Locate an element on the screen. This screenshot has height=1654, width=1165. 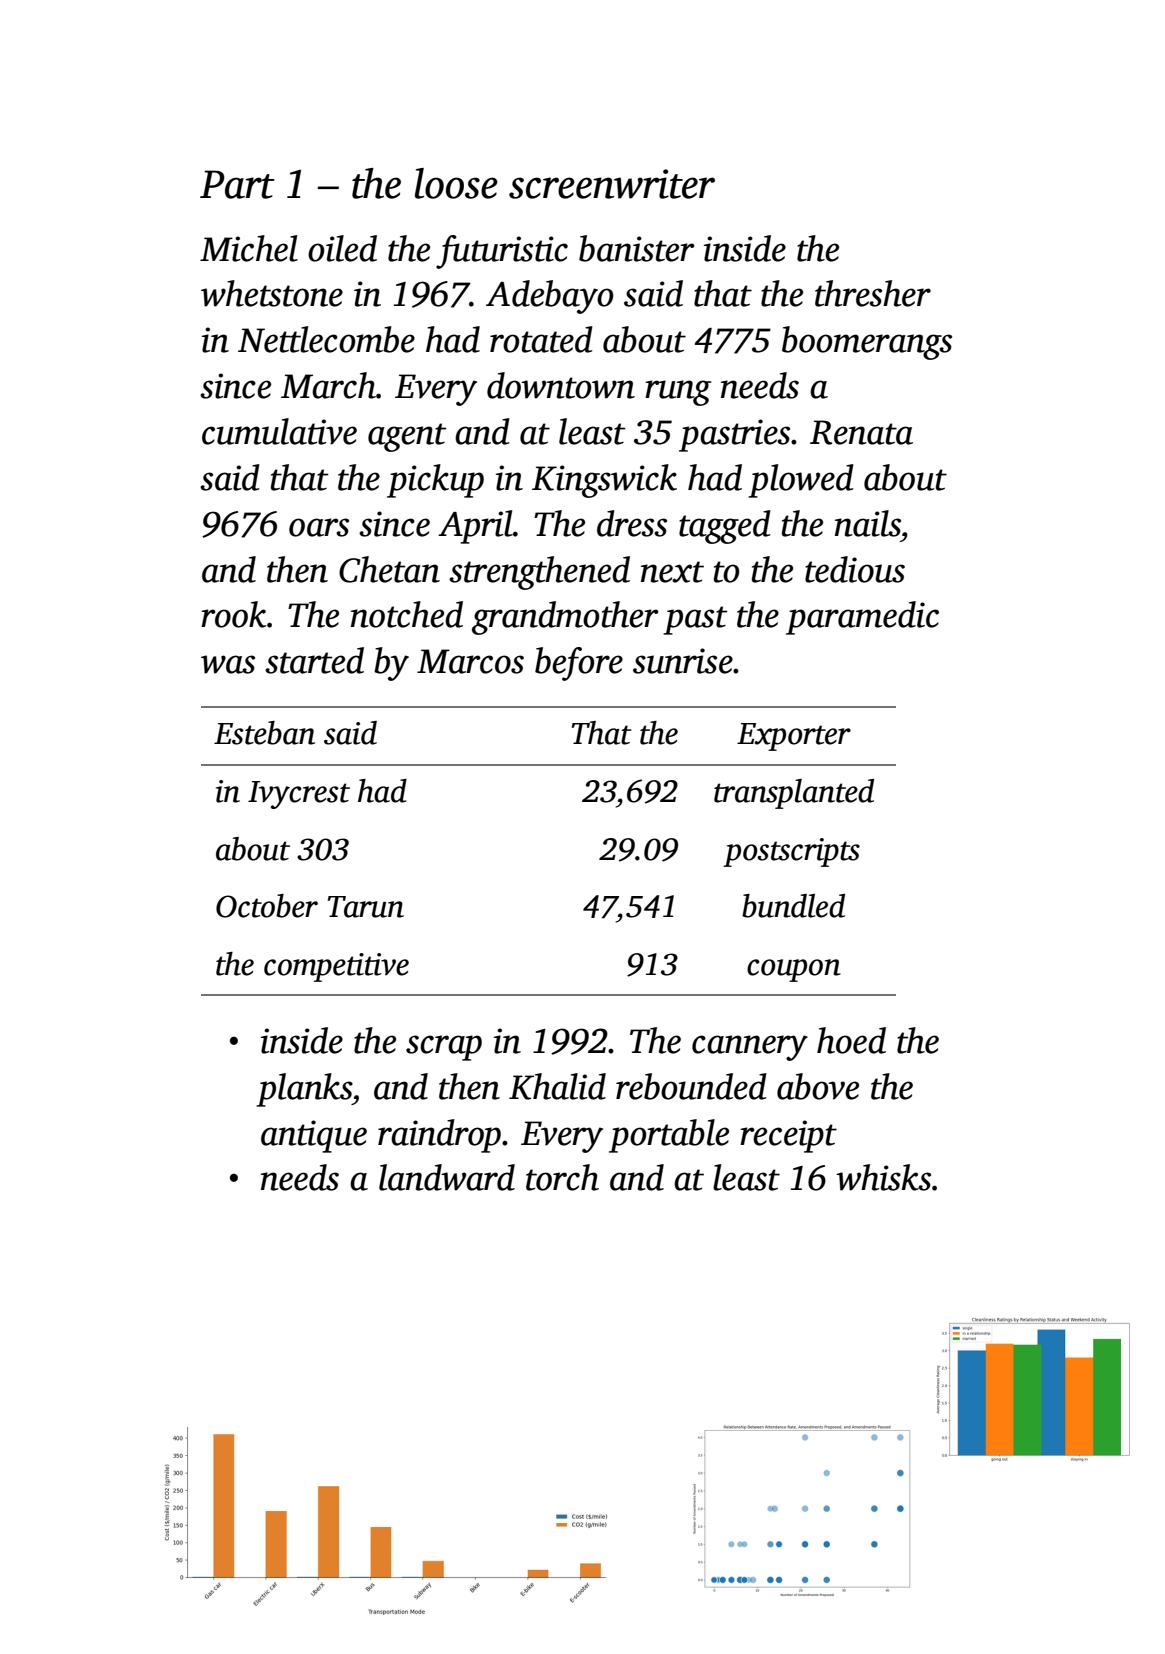
plowed is located at coordinates (801, 481).
